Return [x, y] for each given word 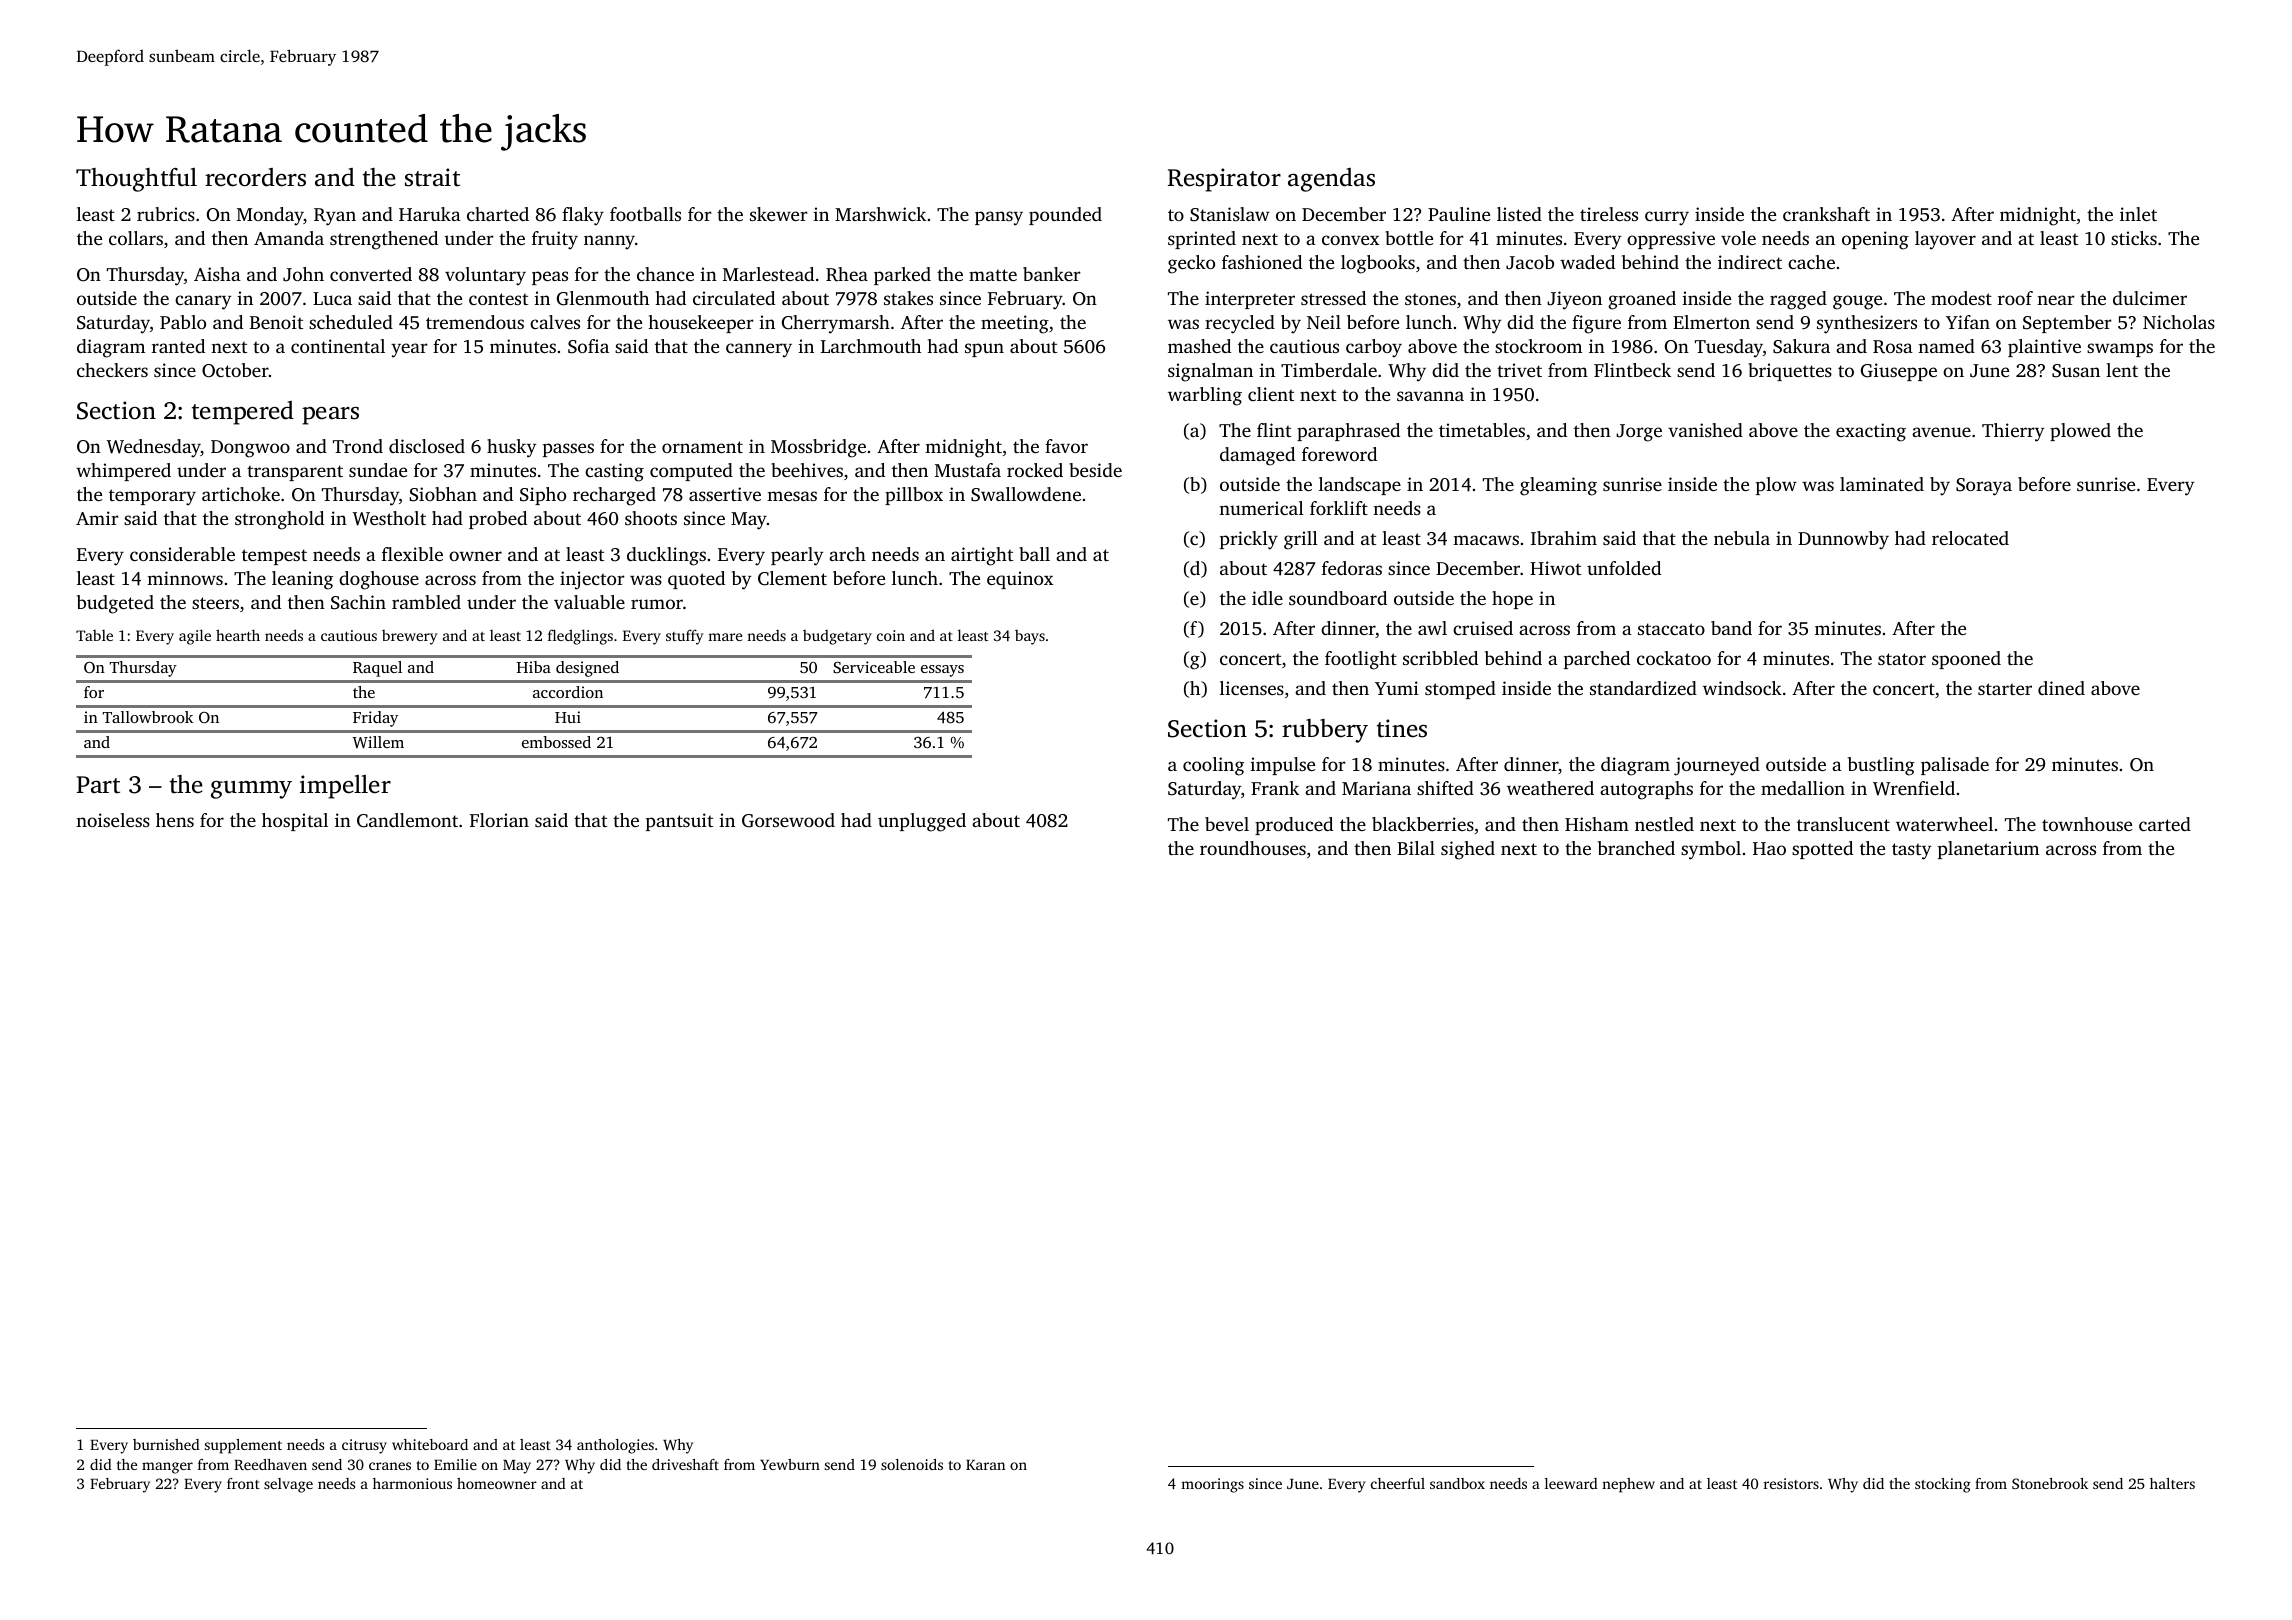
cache [1811, 262]
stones [1430, 299]
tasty [1911, 851]
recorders [255, 177]
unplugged [922, 822]
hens [175, 820]
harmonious [412, 1483]
